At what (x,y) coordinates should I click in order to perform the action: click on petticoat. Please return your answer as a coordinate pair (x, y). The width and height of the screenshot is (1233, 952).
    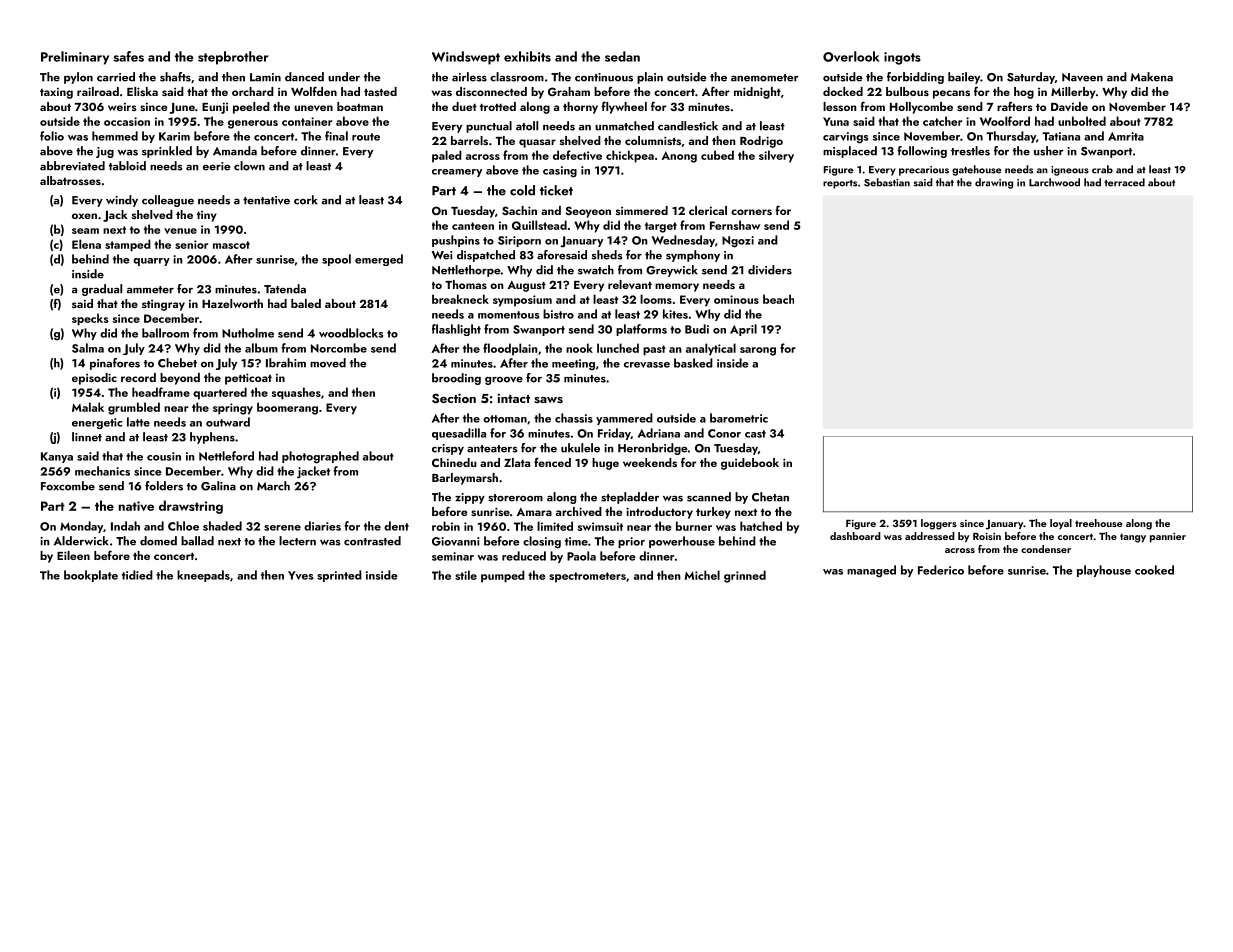
    Looking at the image, I should click on (248, 379).
